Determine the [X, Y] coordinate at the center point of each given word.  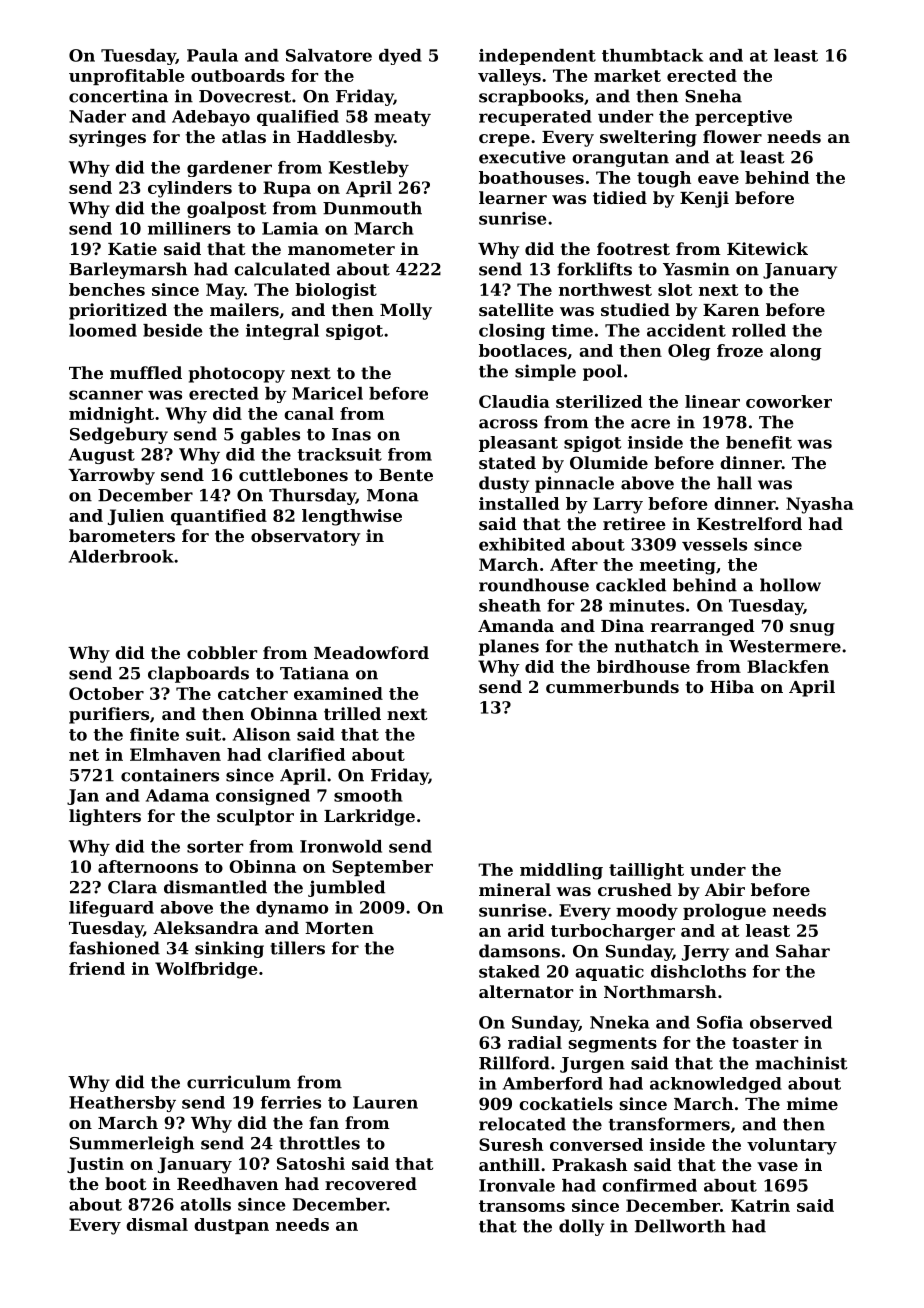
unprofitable [127, 77]
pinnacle [574, 484]
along [796, 352]
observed [791, 1022]
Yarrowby [111, 476]
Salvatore [329, 55]
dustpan [231, 1226]
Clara [132, 887]
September [382, 868]
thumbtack [652, 55]
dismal [157, 1224]
